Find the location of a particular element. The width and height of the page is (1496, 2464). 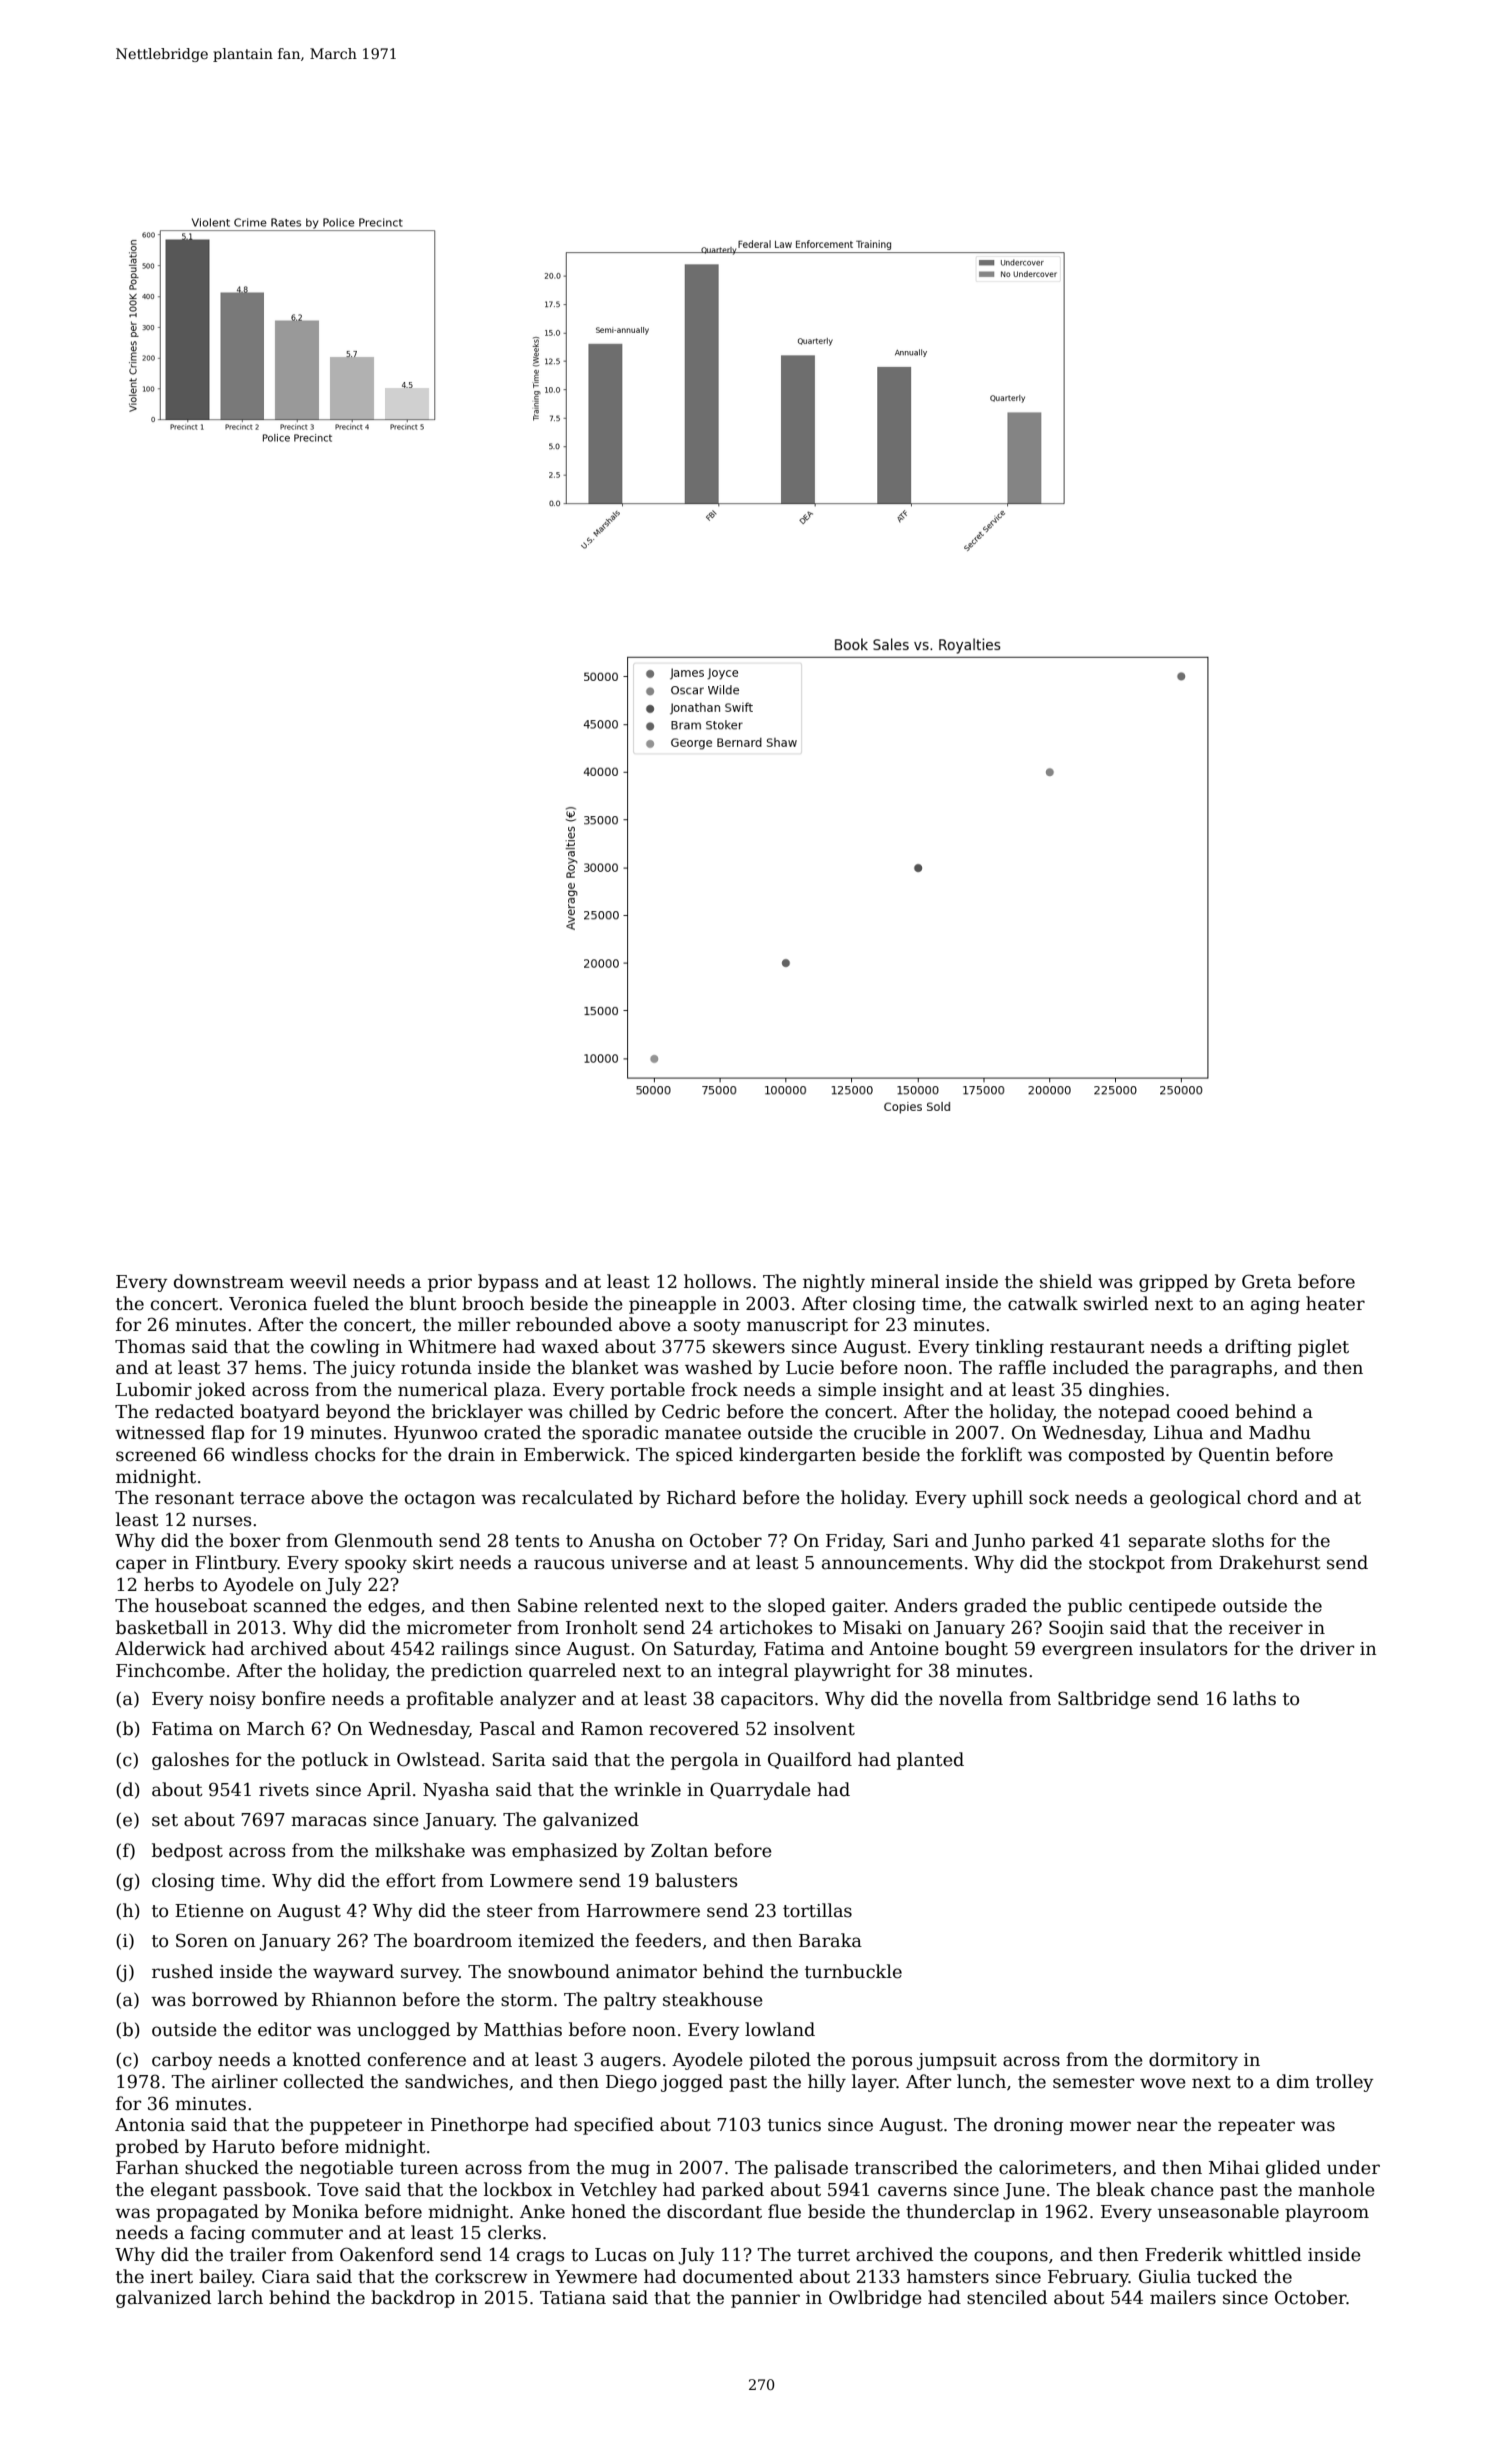

emphasized is located at coordinates (565, 1852).
